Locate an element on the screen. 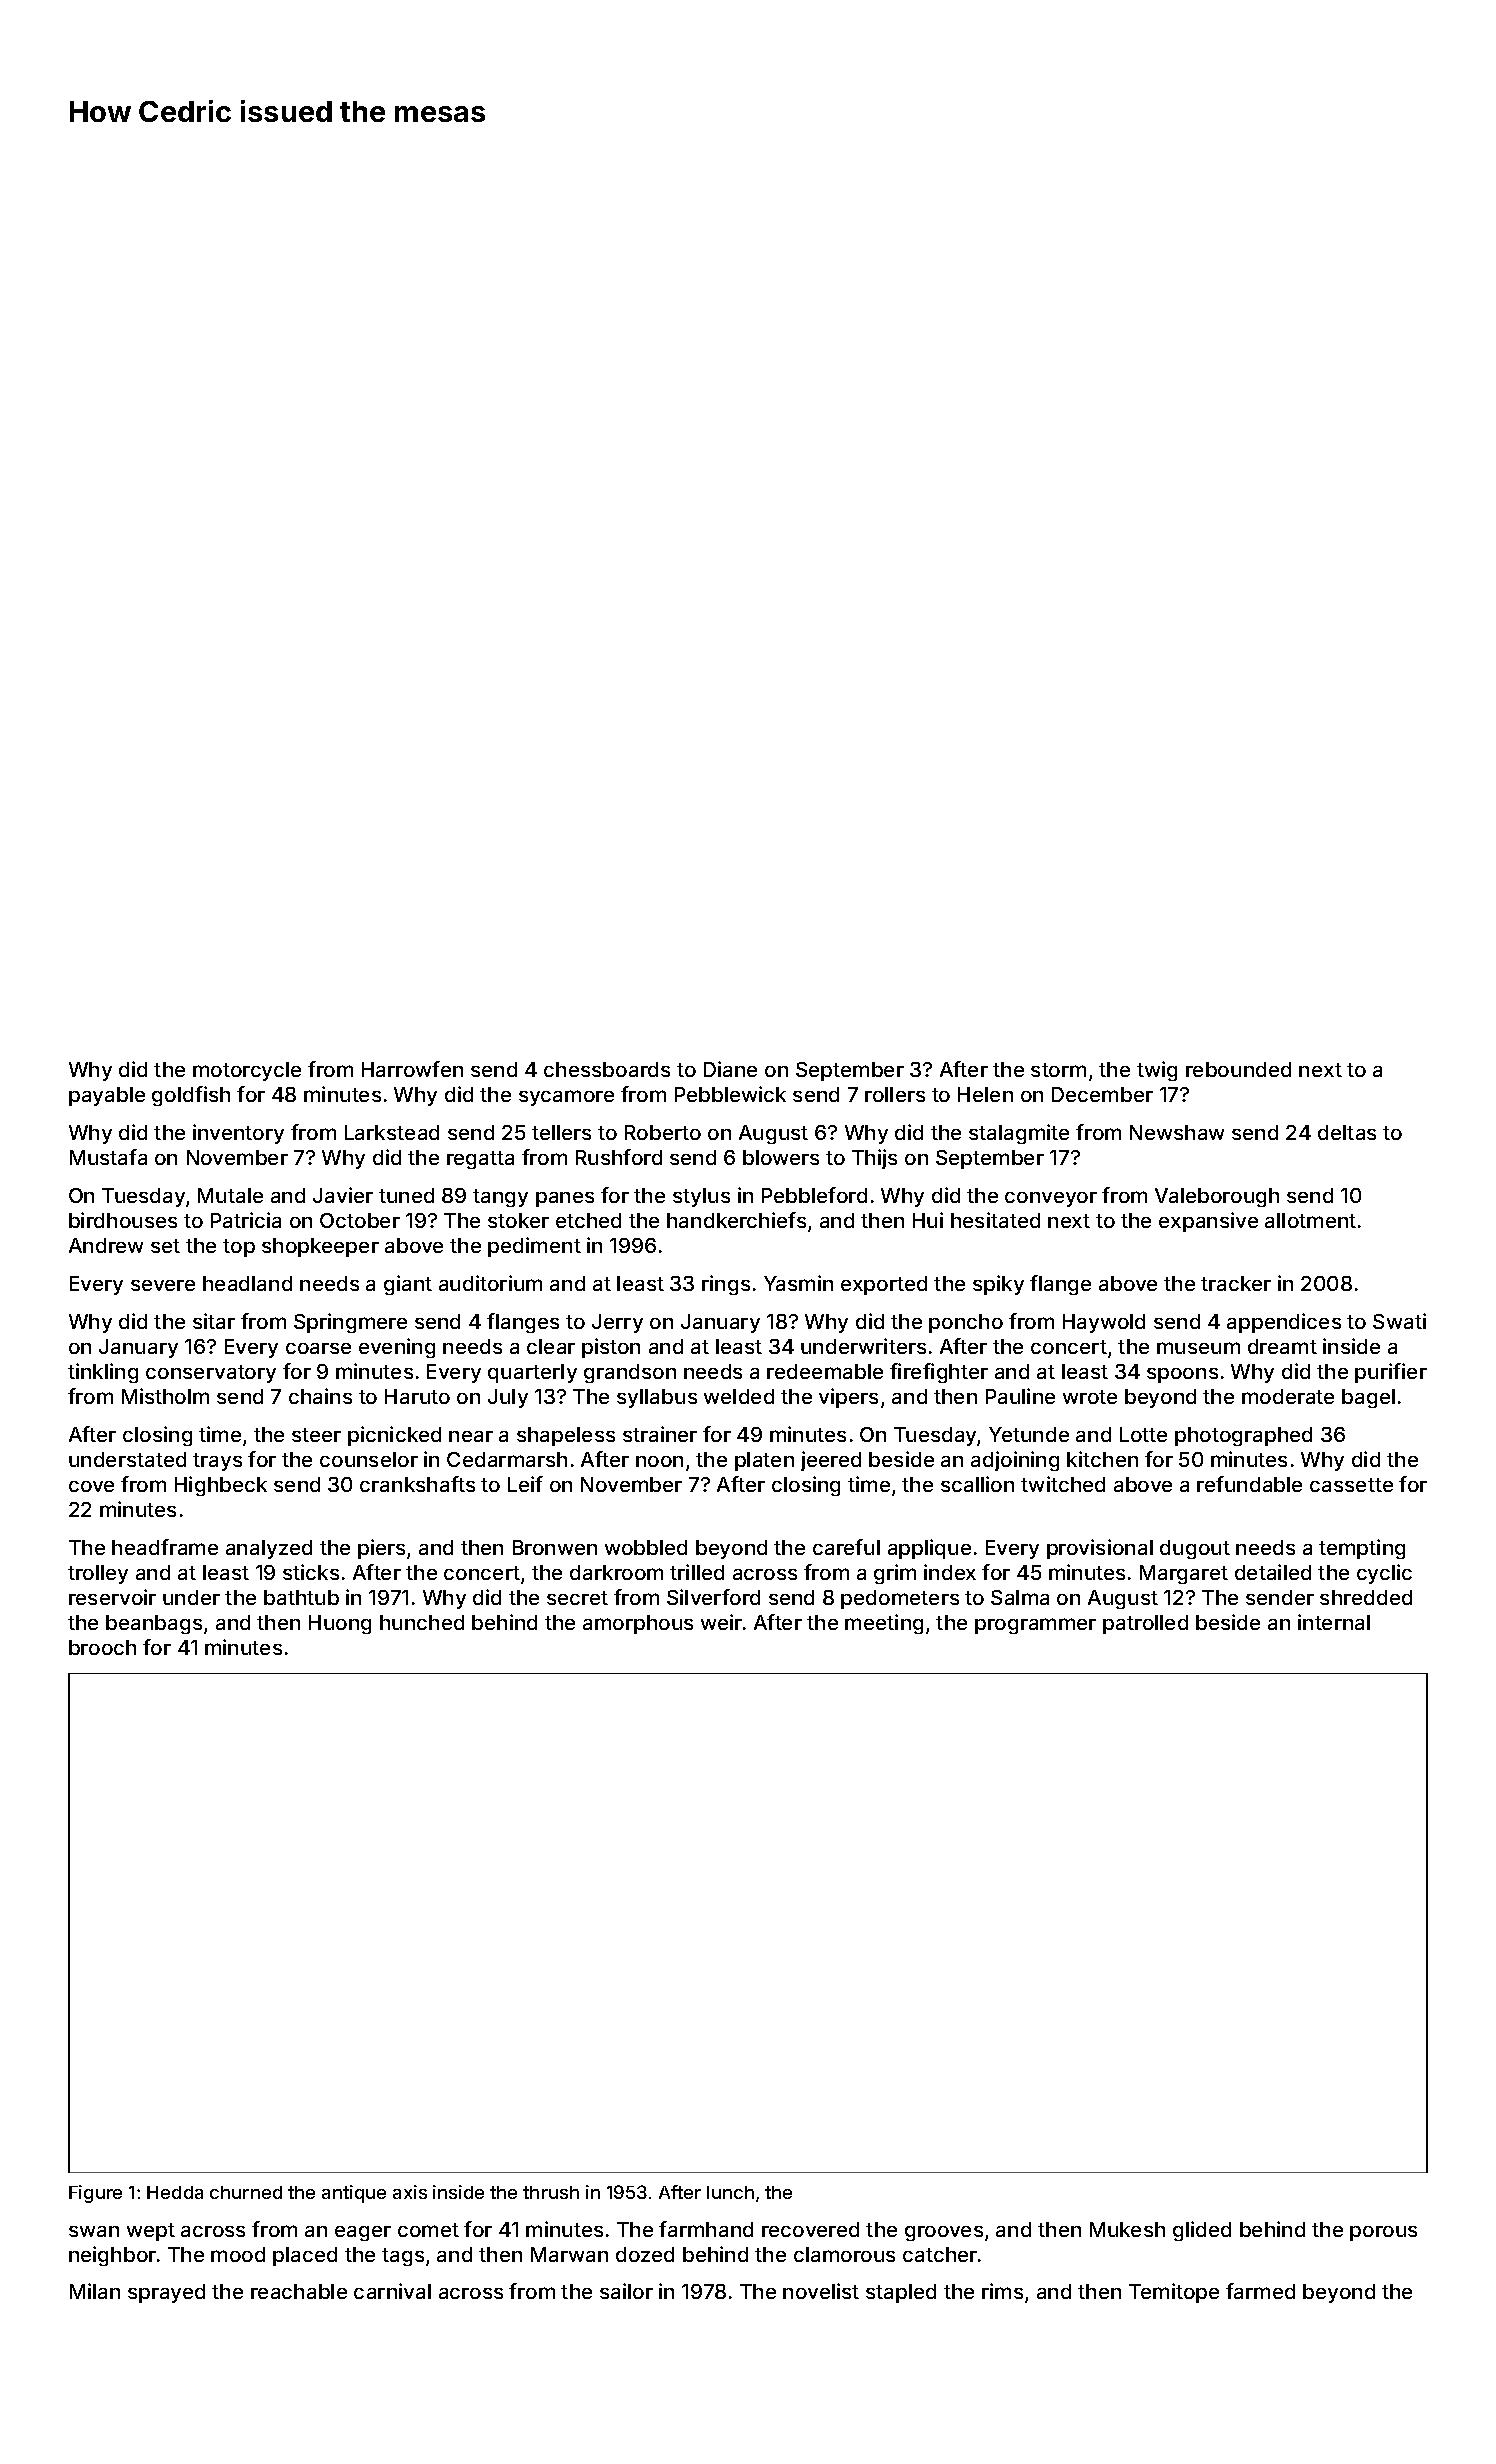 Image resolution: width=1496 pixels, height=2464 pixels. Thijs is located at coordinates (874, 1159).
